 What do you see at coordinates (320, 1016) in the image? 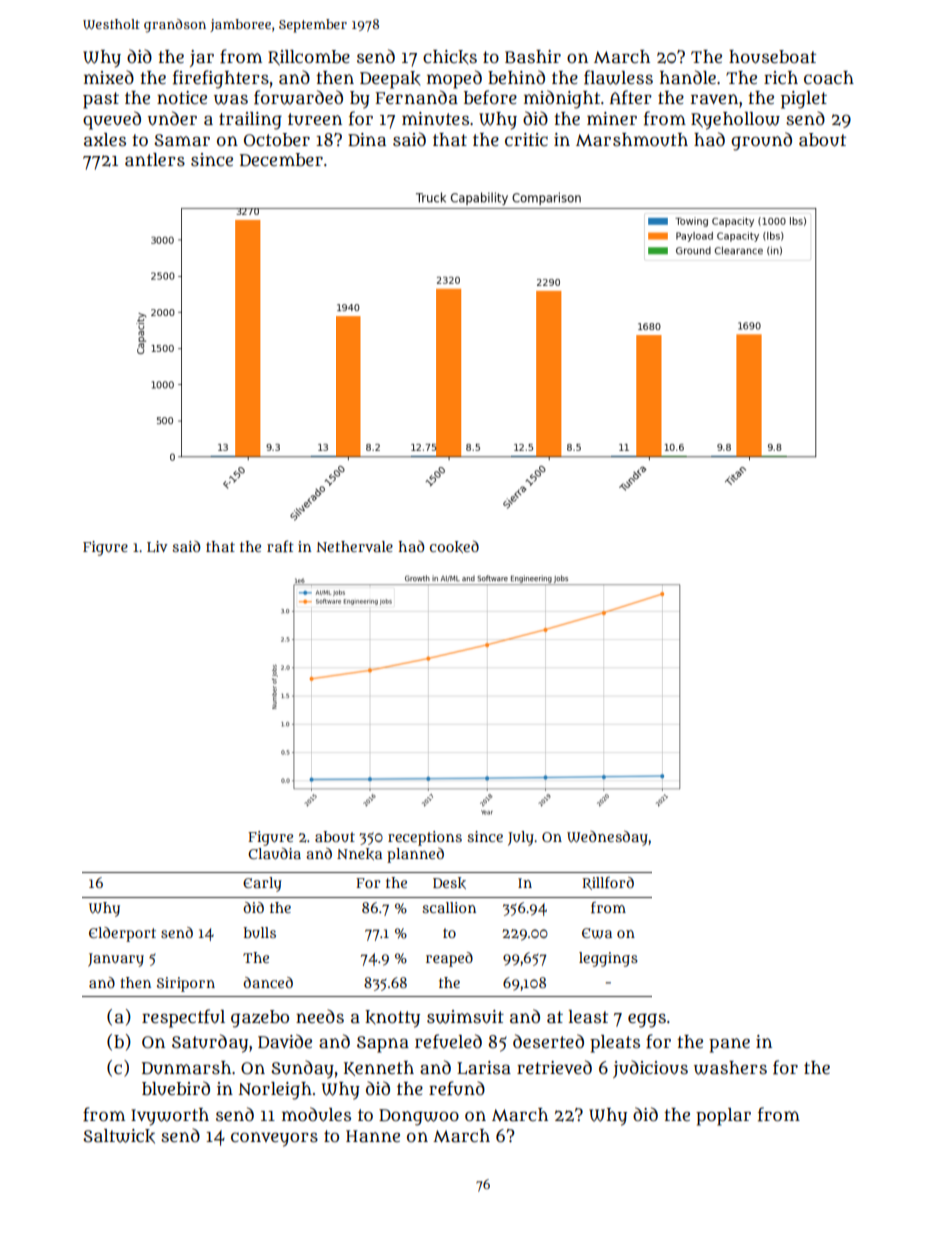
I see `needs` at bounding box center [320, 1016].
